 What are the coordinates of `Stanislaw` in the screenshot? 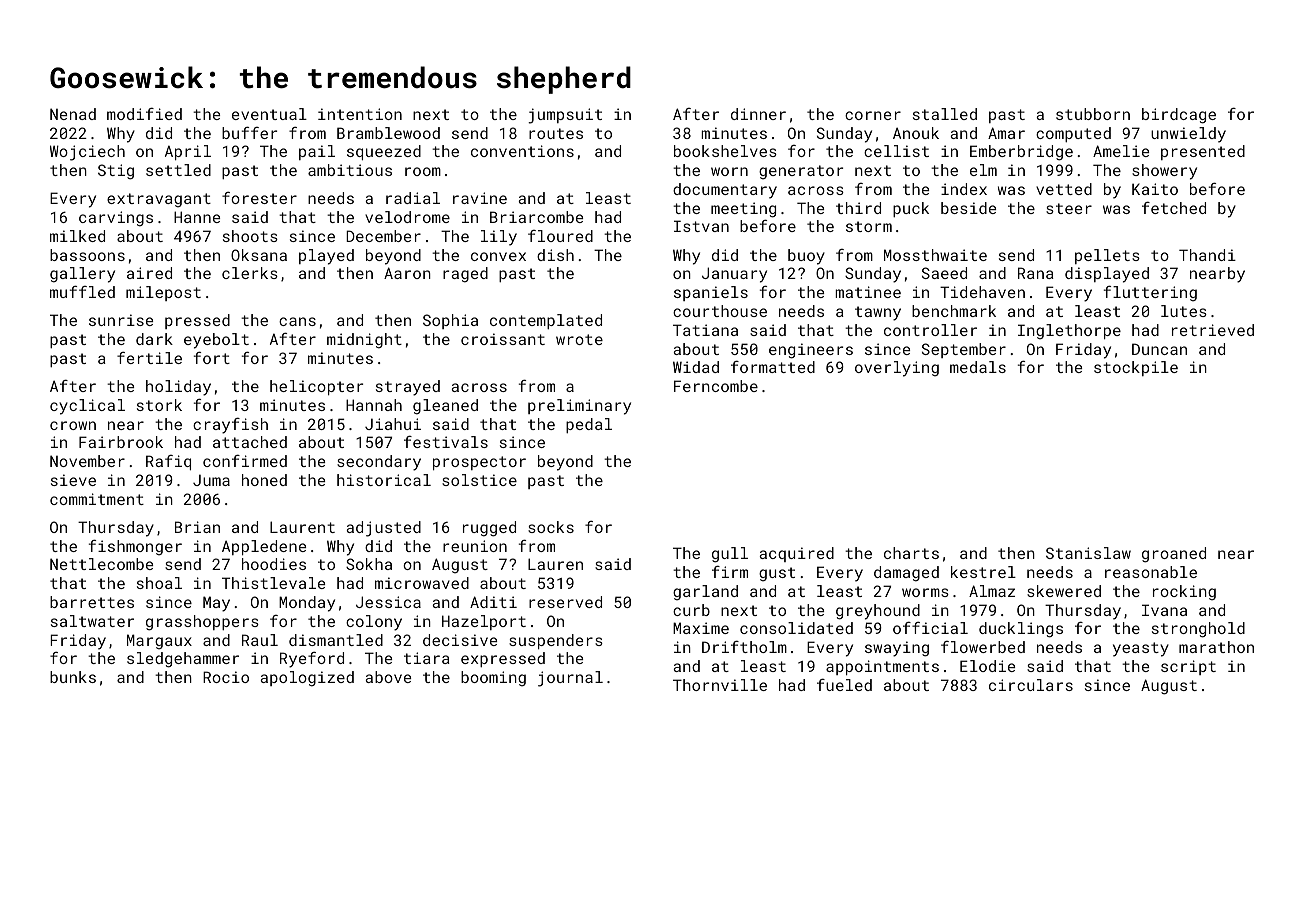 It's located at (1088, 553).
